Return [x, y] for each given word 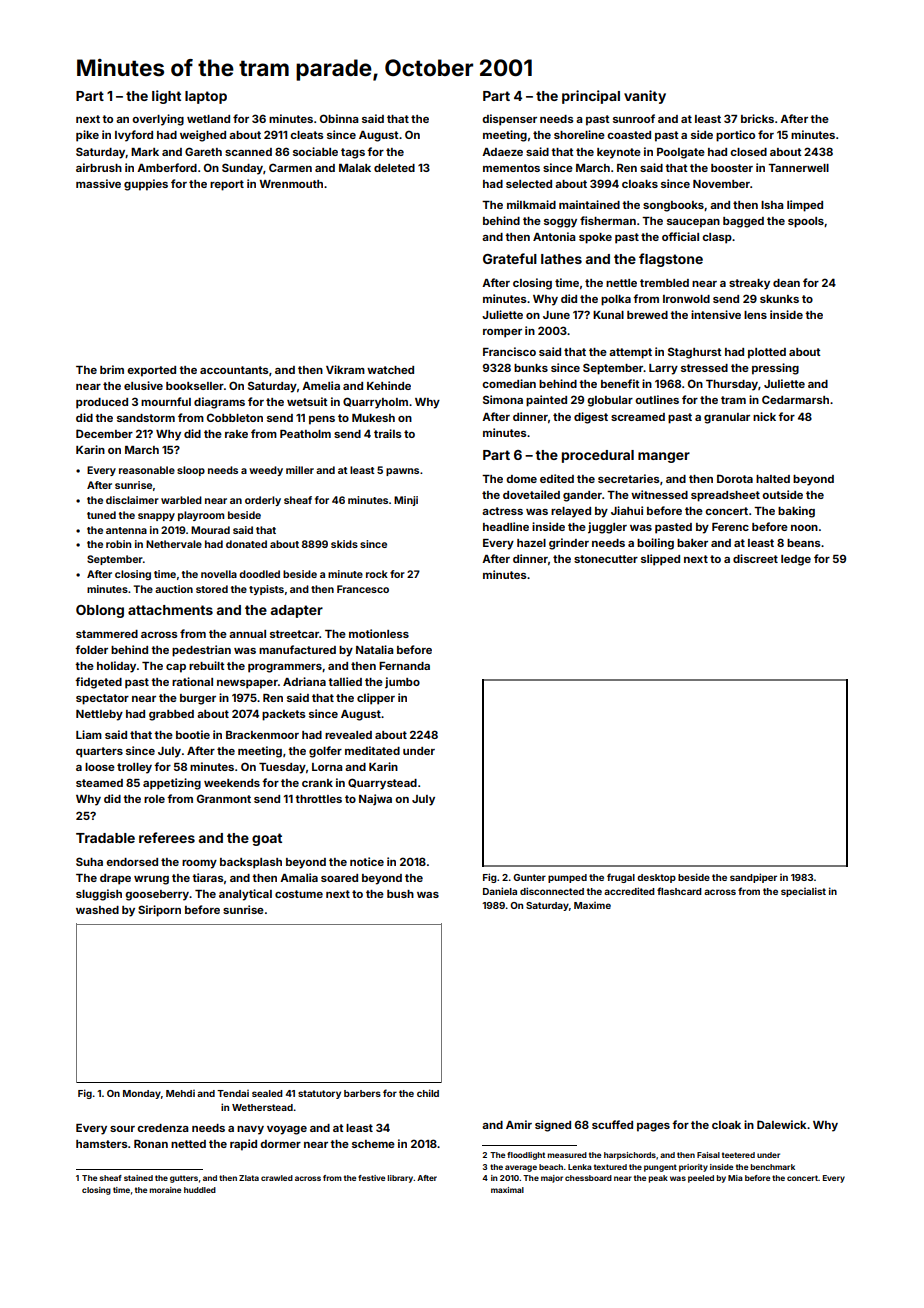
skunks [779, 299]
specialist [803, 892]
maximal [507, 1190]
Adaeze [502, 152]
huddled [200, 1190]
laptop [206, 97]
